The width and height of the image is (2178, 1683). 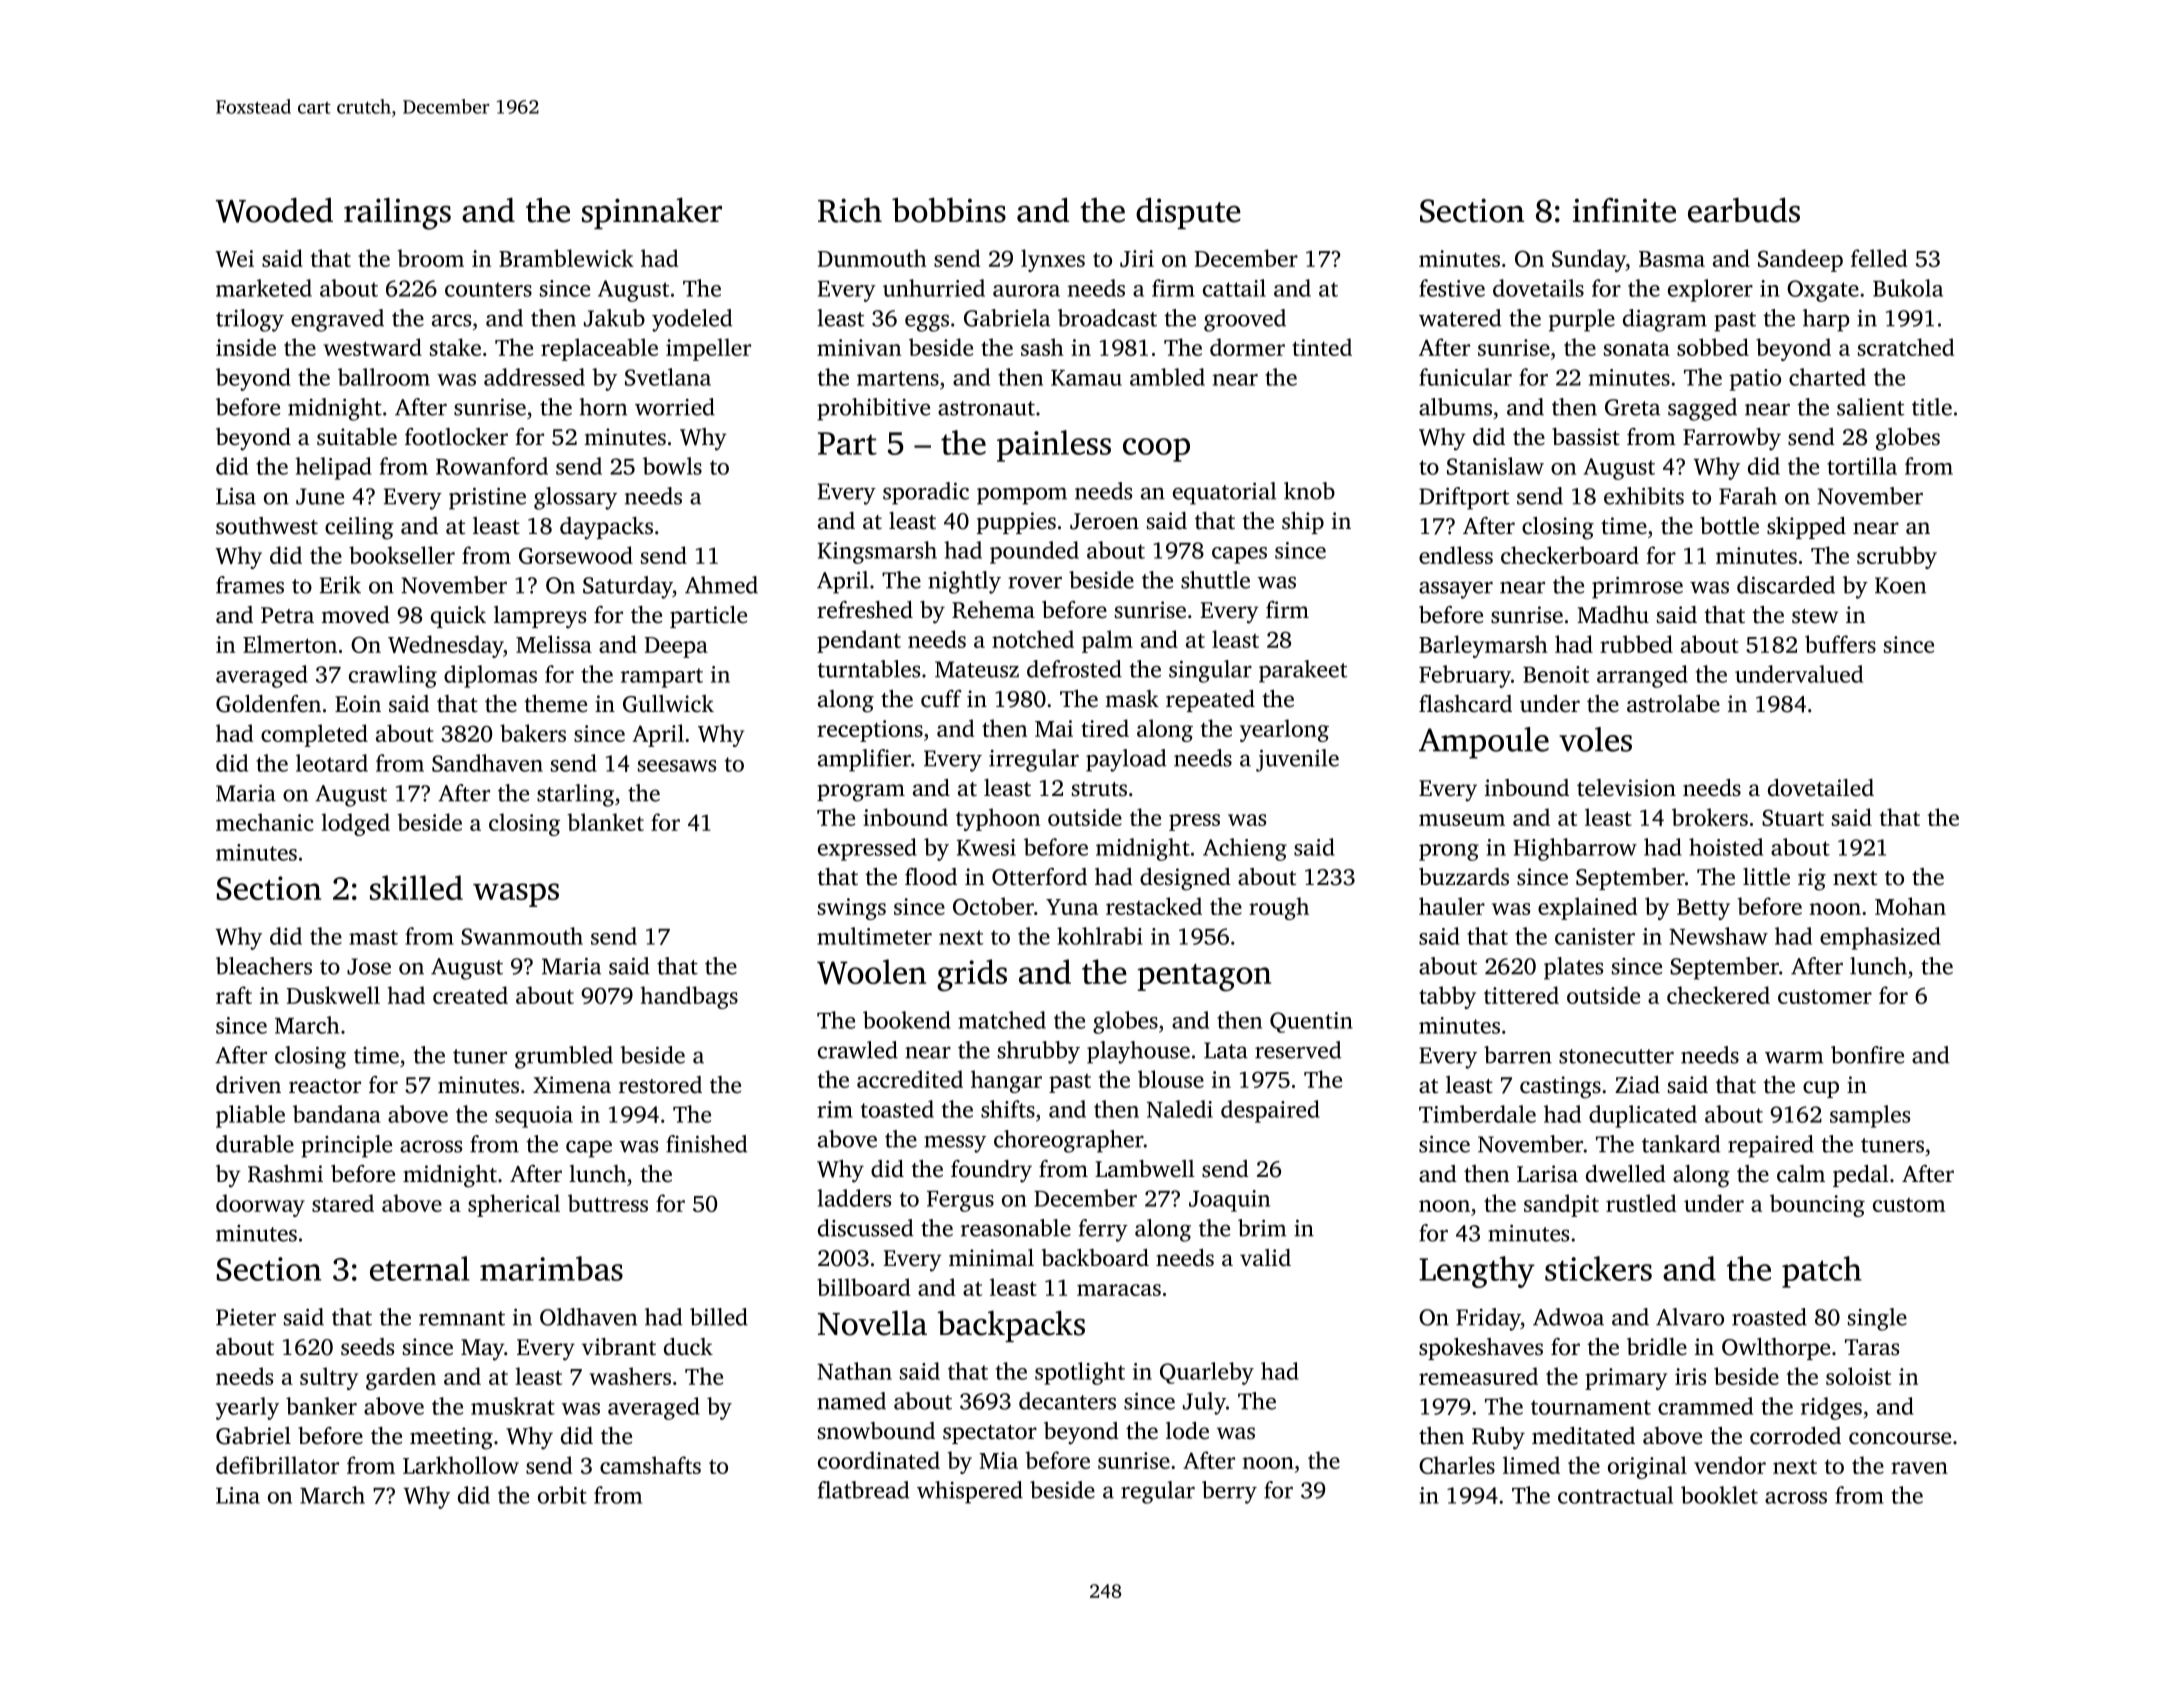 What do you see at coordinates (1188, 213) in the image?
I see `dispute` at bounding box center [1188, 213].
